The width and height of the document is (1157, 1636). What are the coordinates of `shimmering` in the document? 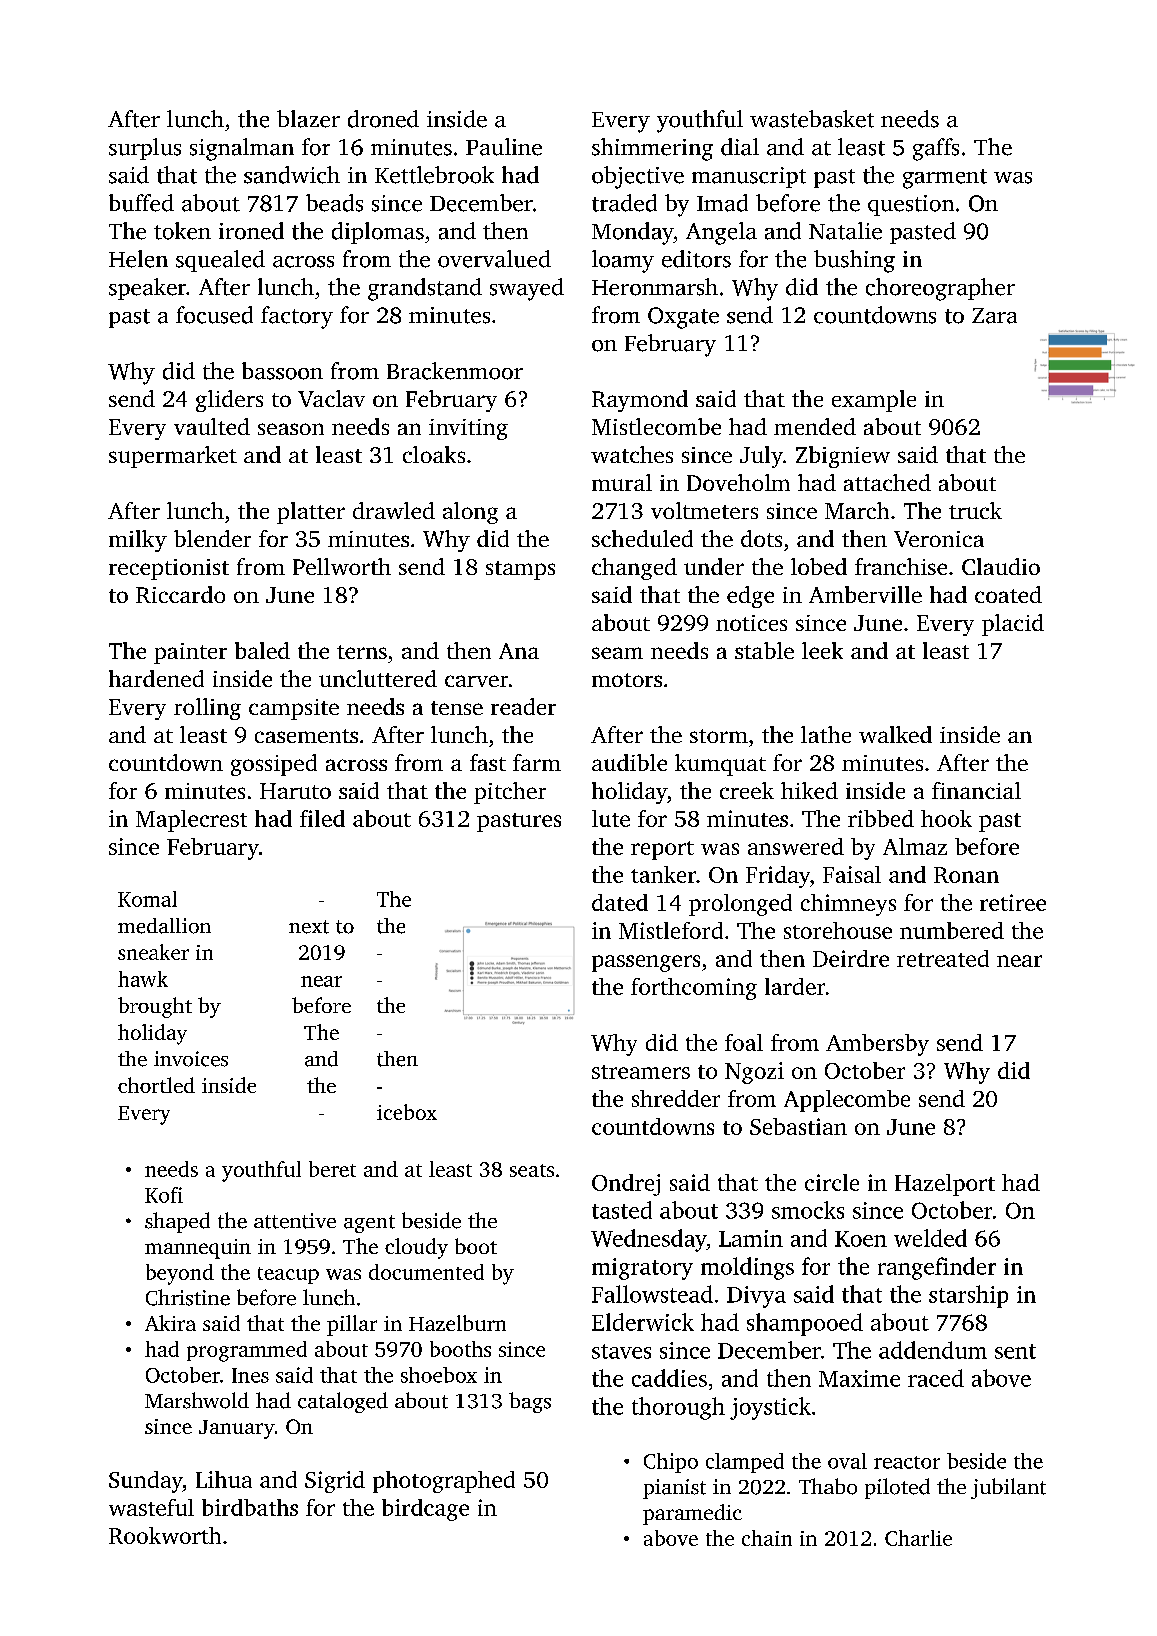 It's located at (652, 149).
